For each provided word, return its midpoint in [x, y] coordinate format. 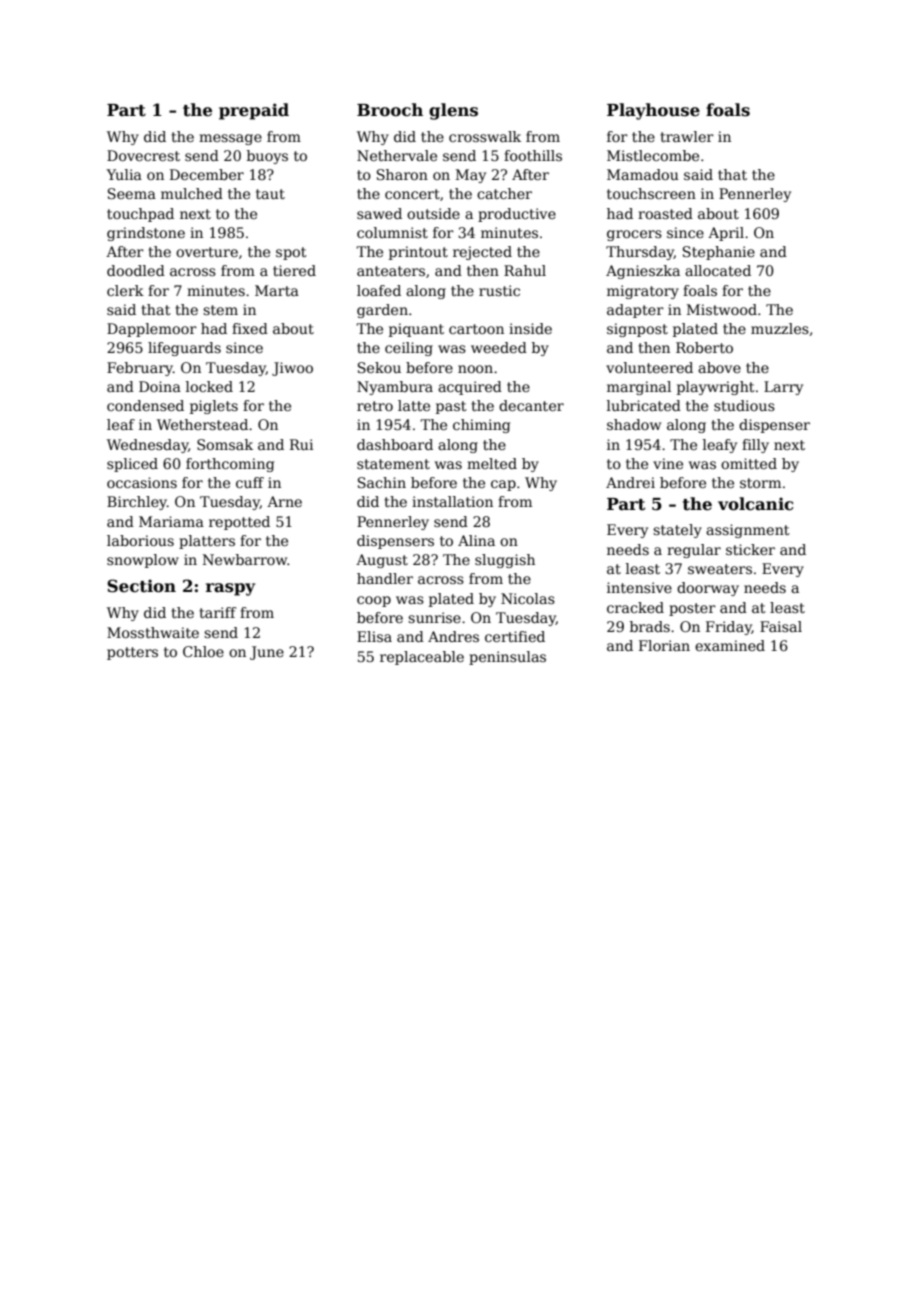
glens [453, 111]
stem [220, 310]
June [267, 653]
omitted [749, 463]
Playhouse [653, 111]
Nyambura [395, 388]
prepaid [254, 111]
